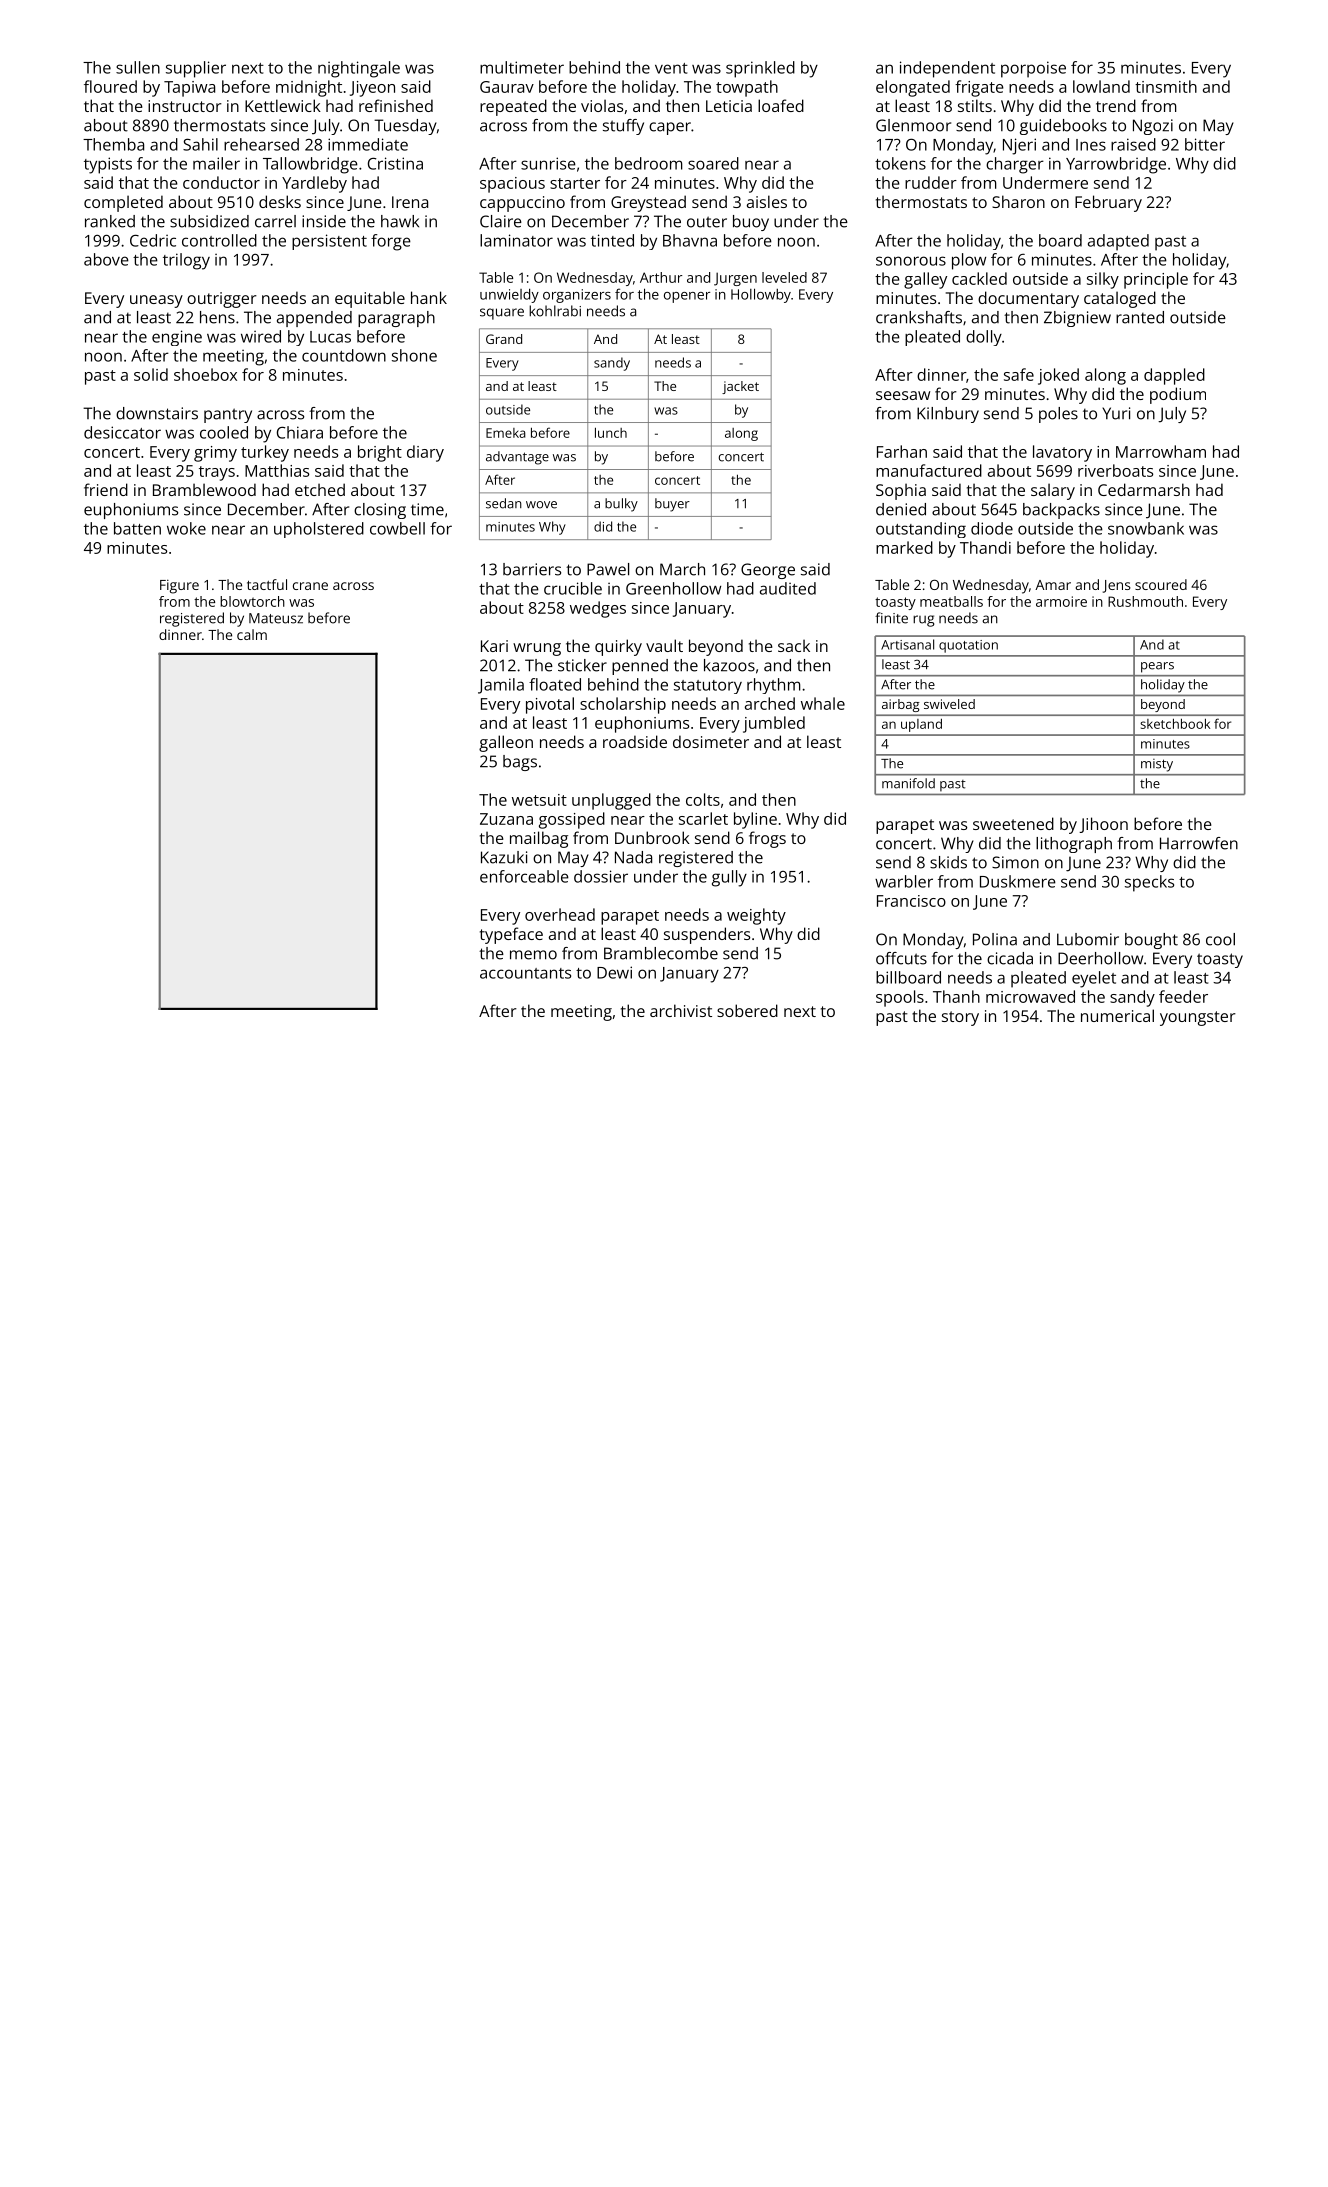  I want to click on buyer, so click(672, 505).
